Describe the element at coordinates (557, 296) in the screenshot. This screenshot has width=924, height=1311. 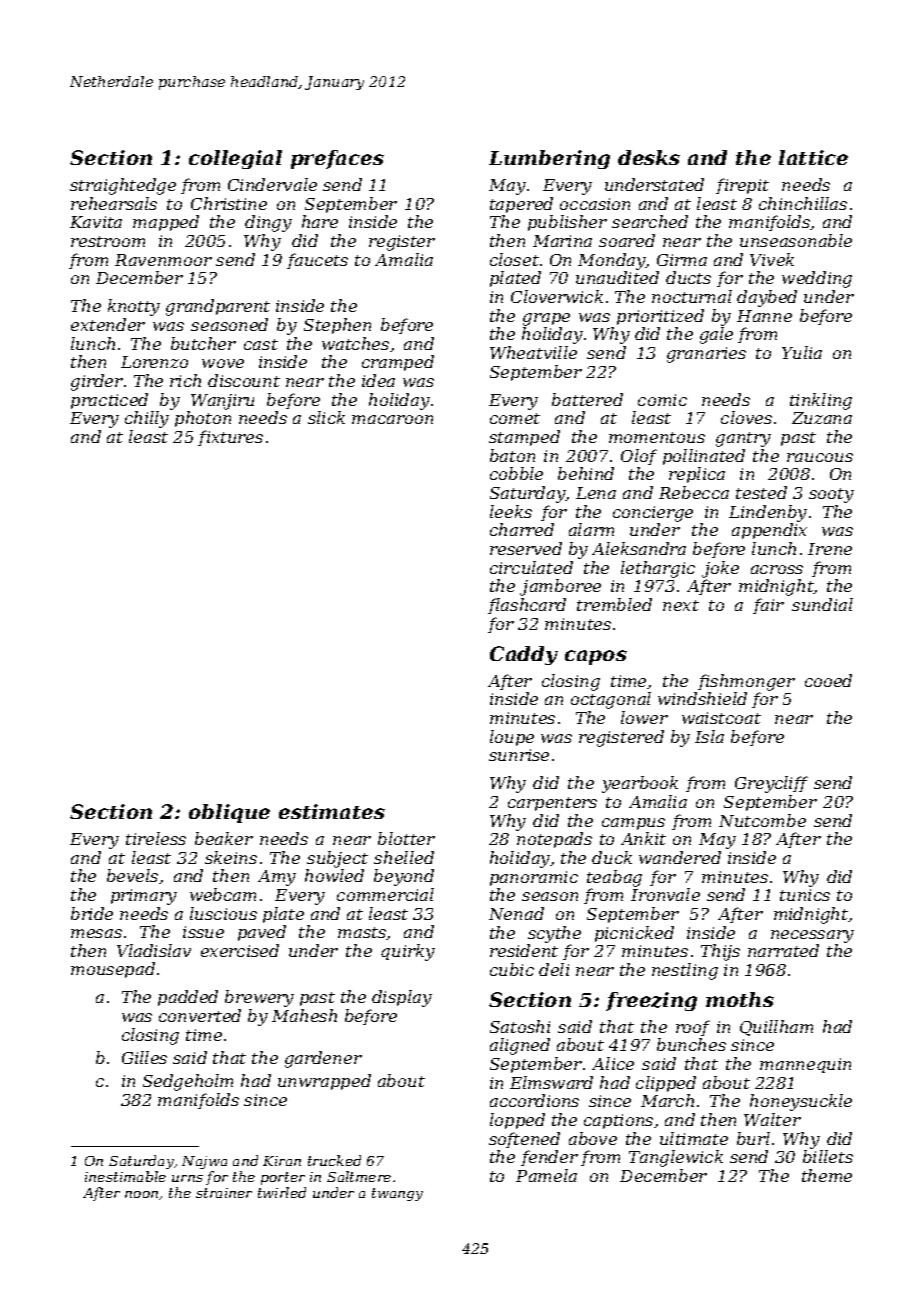
I see `Cloverwick` at that location.
